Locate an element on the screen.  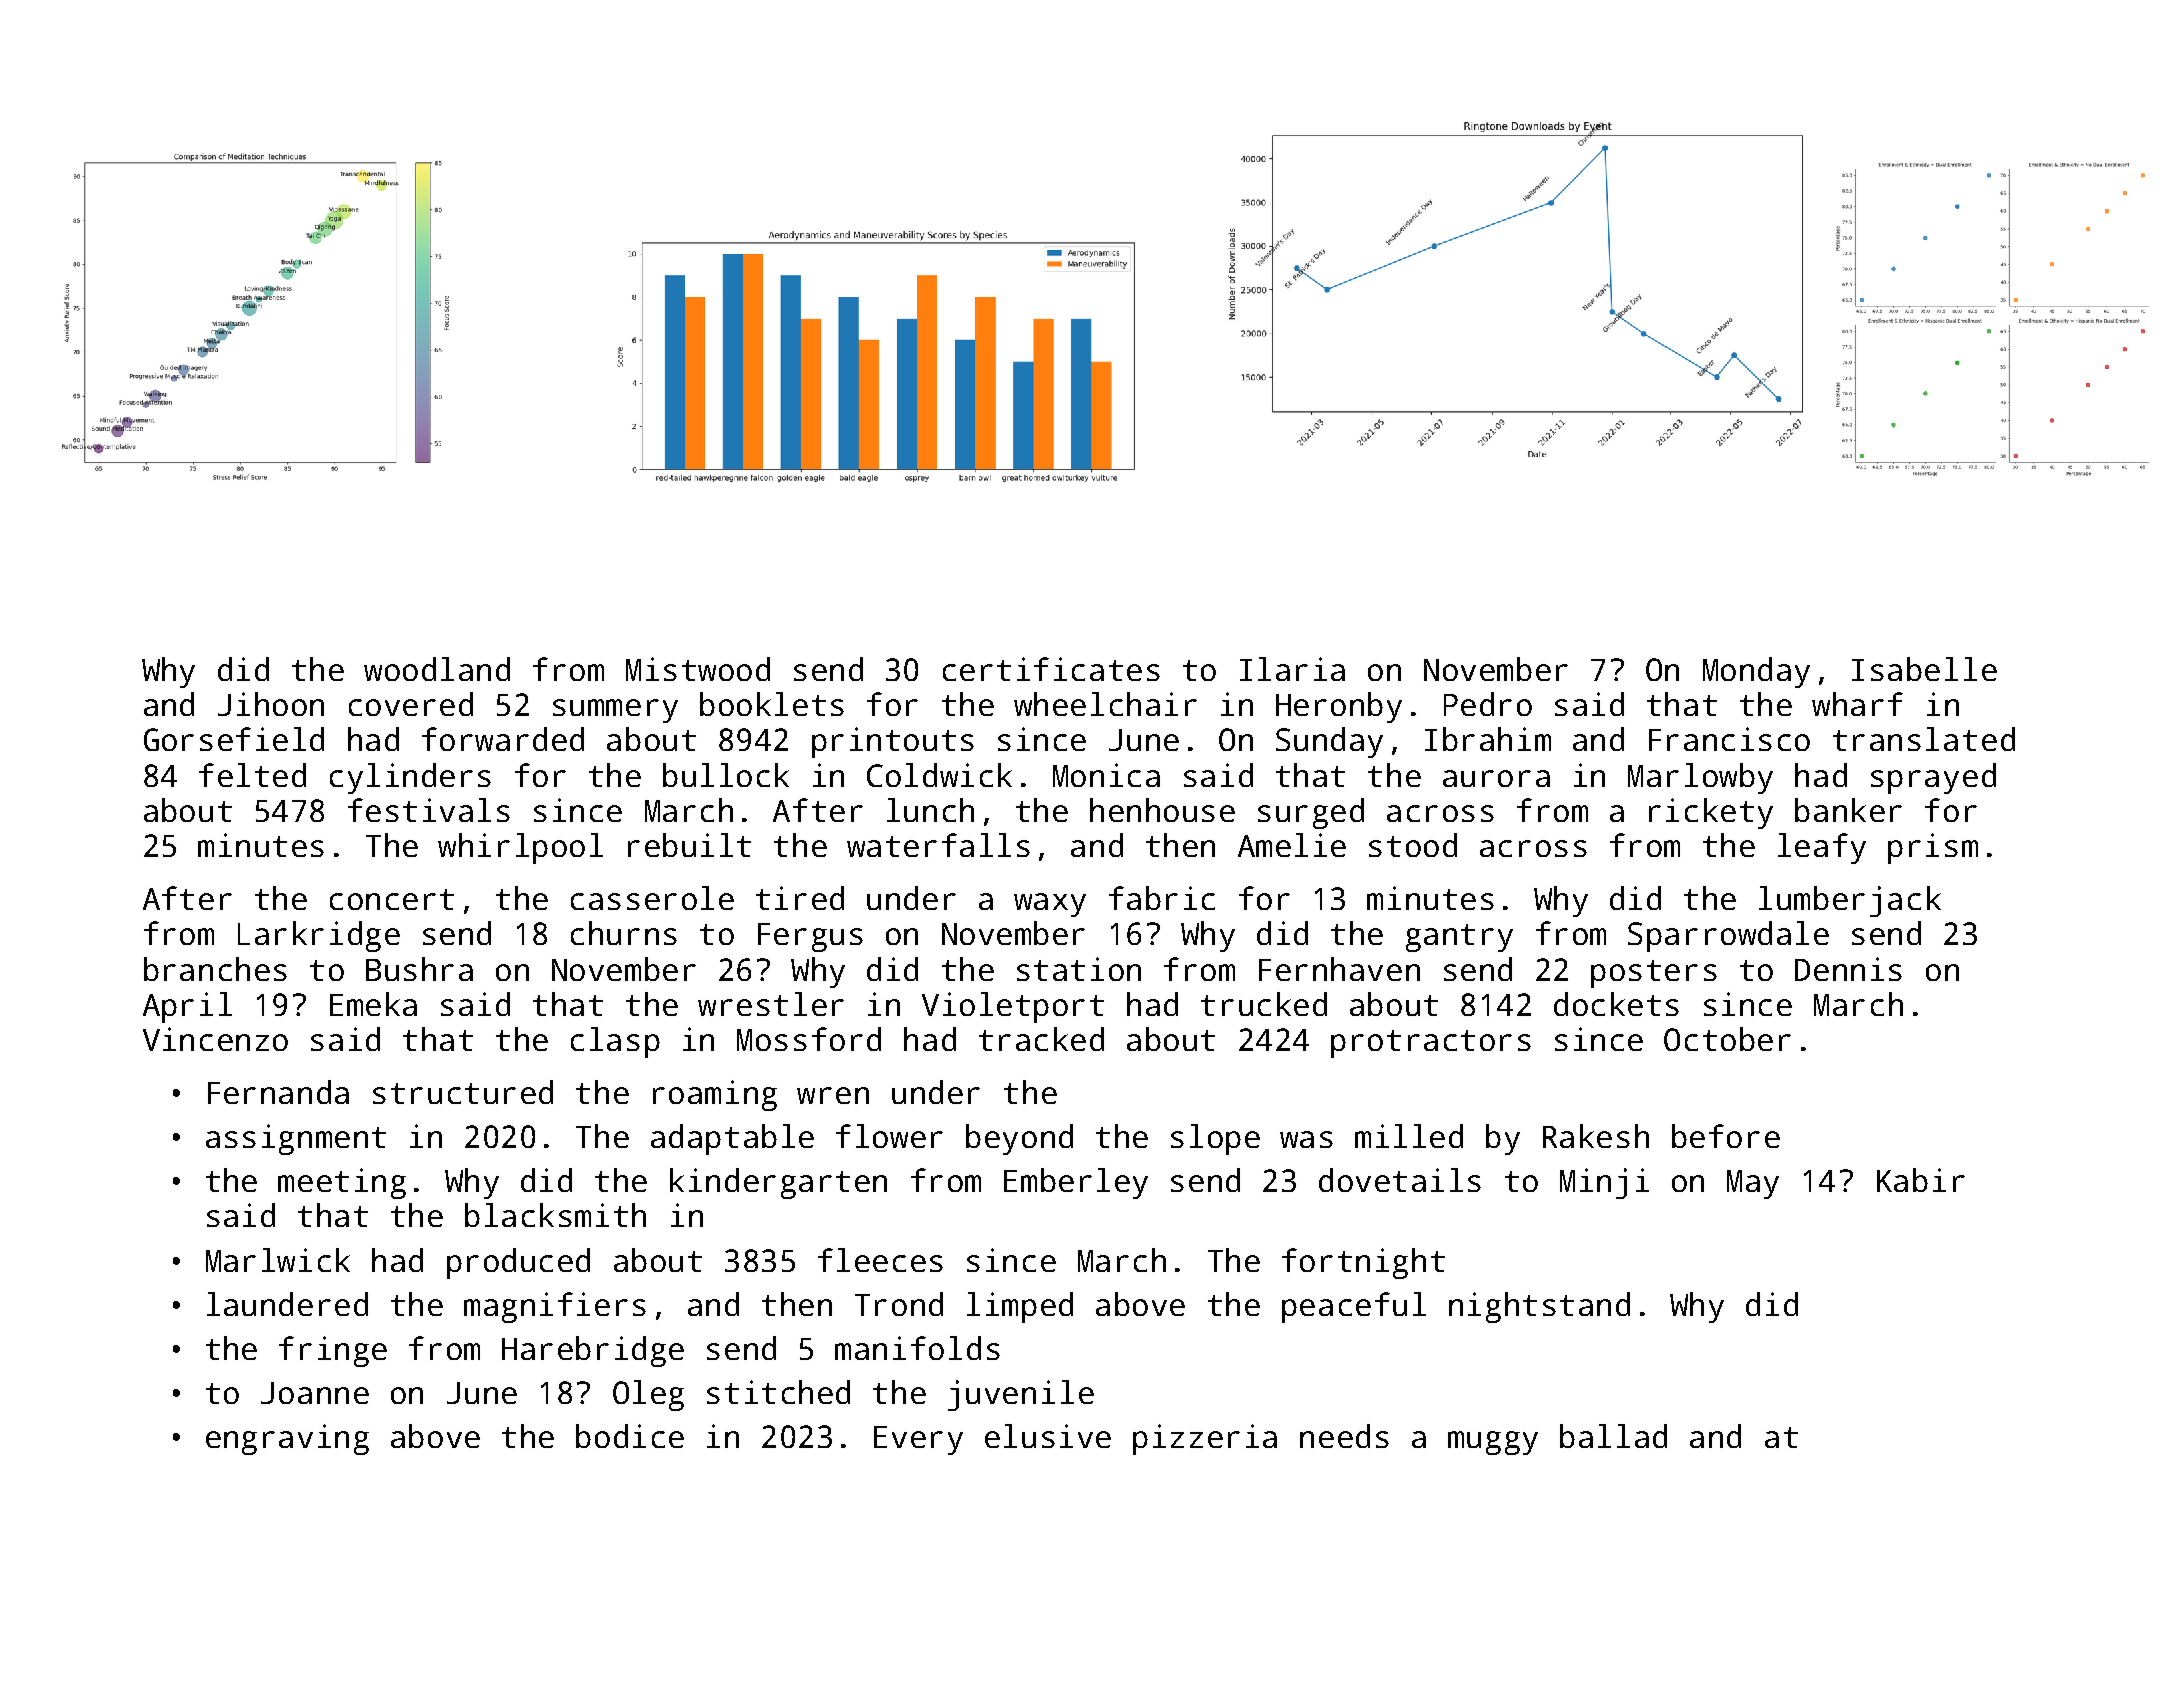
bodice is located at coordinates (630, 1436).
